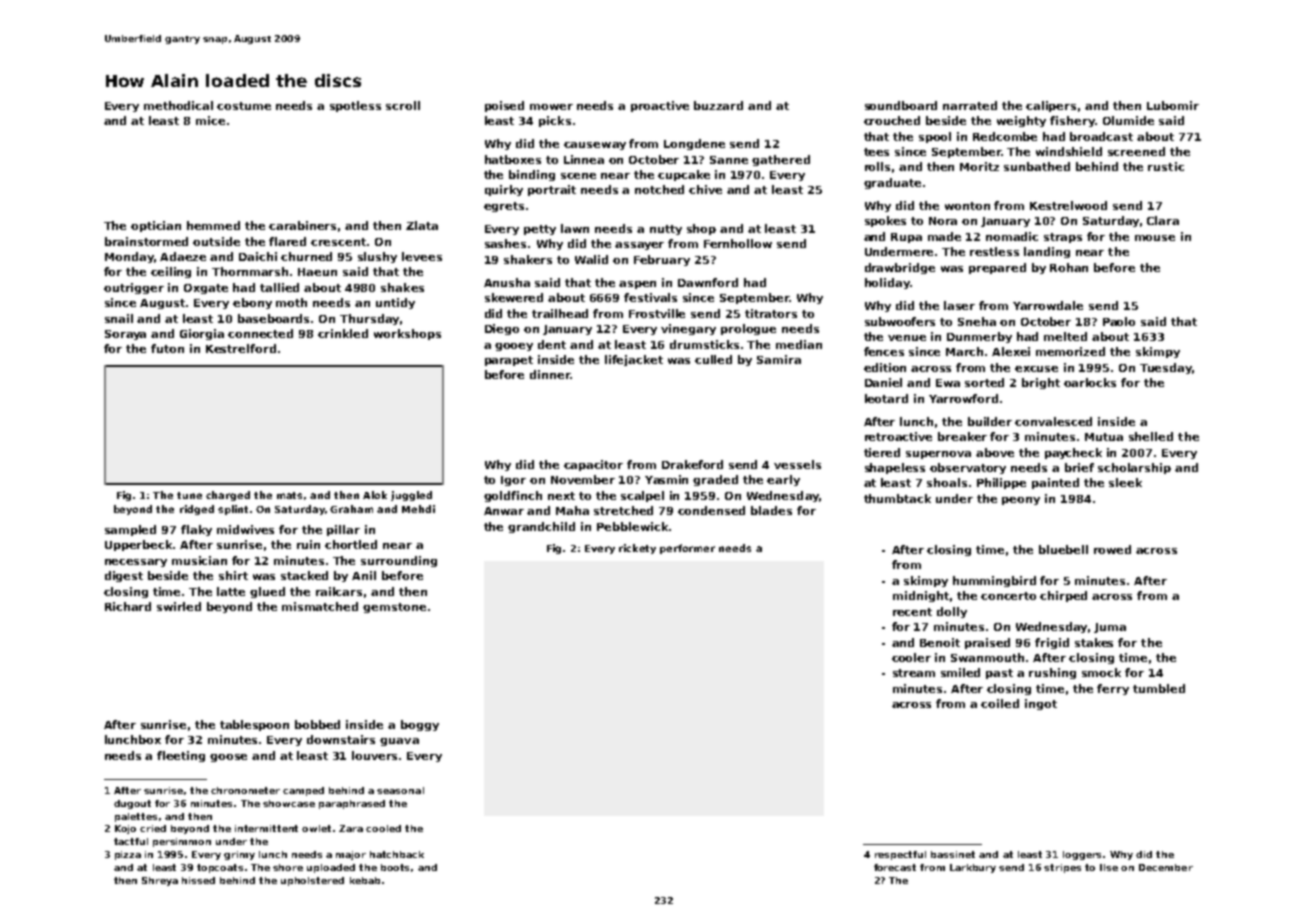 Image resolution: width=1308 pixels, height=924 pixels. Describe the element at coordinates (1173, 105) in the page. I see `Lubomir` at that location.
